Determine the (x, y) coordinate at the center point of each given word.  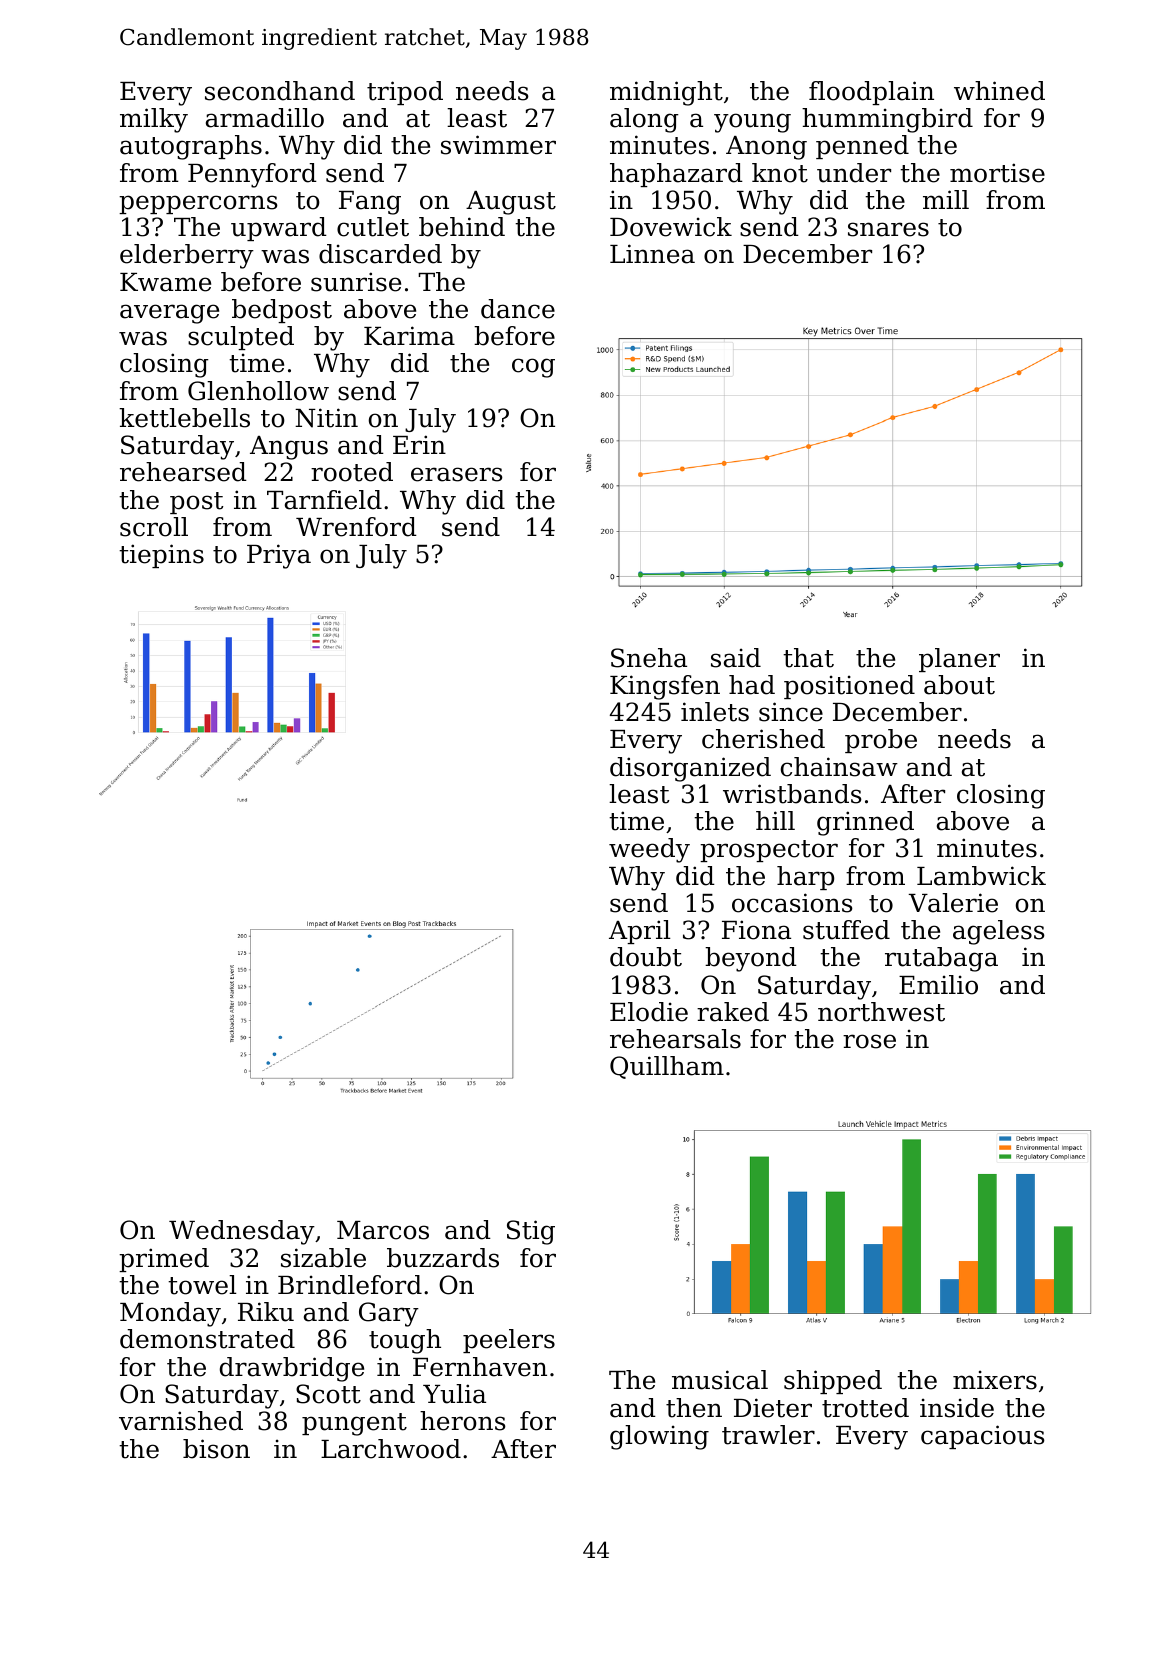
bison (216, 1449)
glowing (659, 1437)
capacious (983, 1437)
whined (999, 91)
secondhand (280, 91)
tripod (405, 93)
